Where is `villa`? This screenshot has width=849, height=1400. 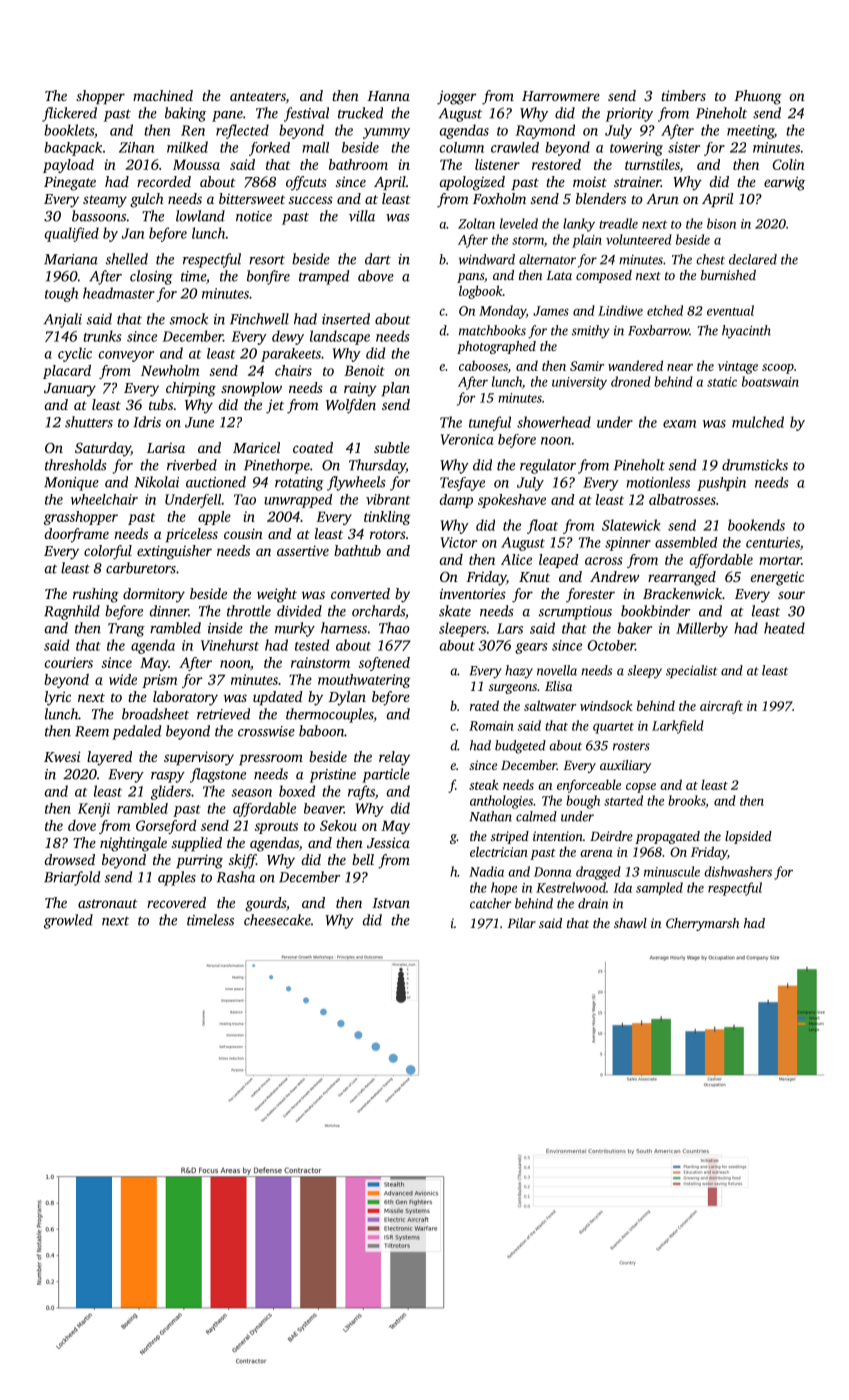 villa is located at coordinates (362, 216).
